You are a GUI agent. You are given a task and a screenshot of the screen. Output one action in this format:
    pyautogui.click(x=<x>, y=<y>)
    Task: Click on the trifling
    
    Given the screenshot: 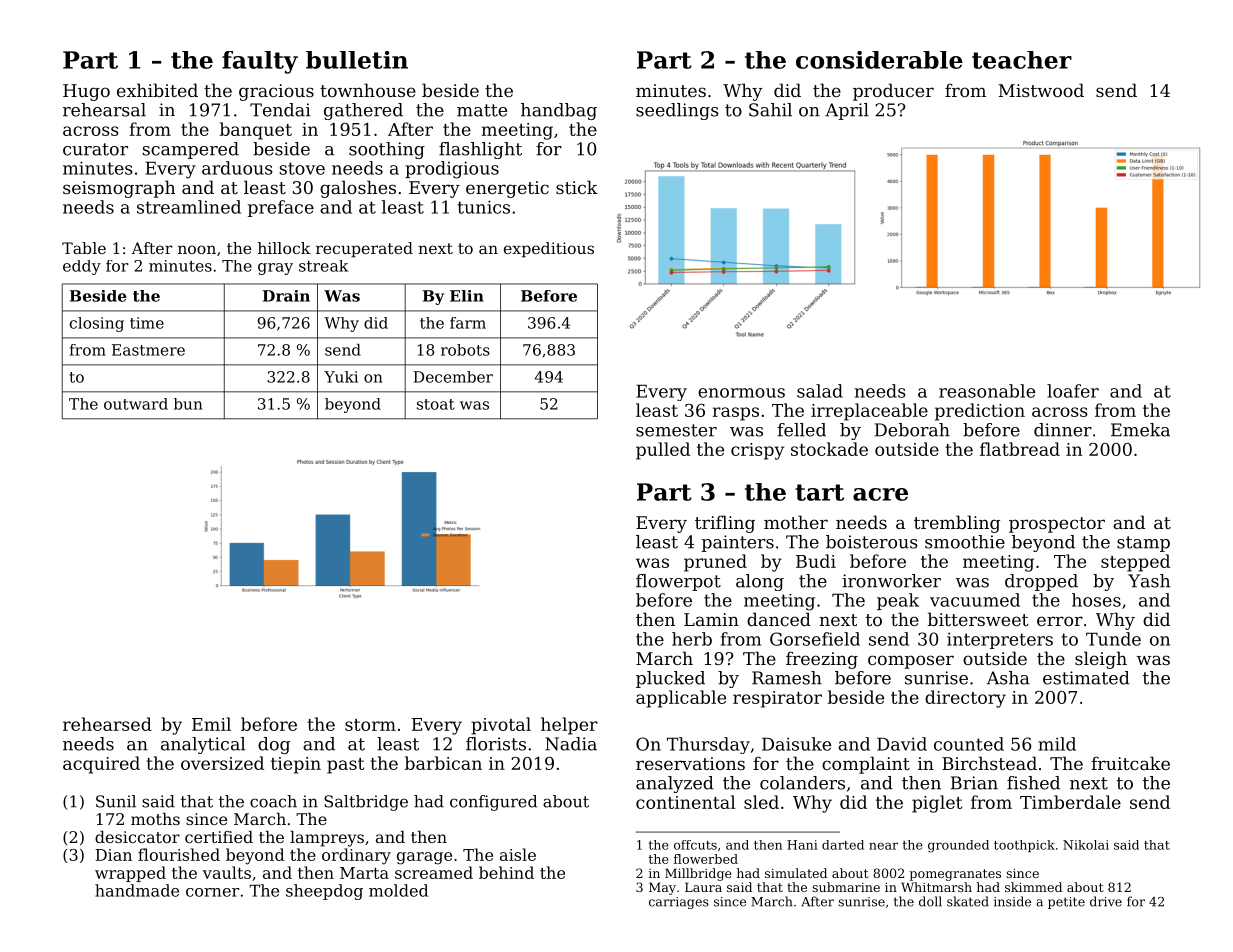 What is the action you would take?
    pyautogui.click(x=725, y=524)
